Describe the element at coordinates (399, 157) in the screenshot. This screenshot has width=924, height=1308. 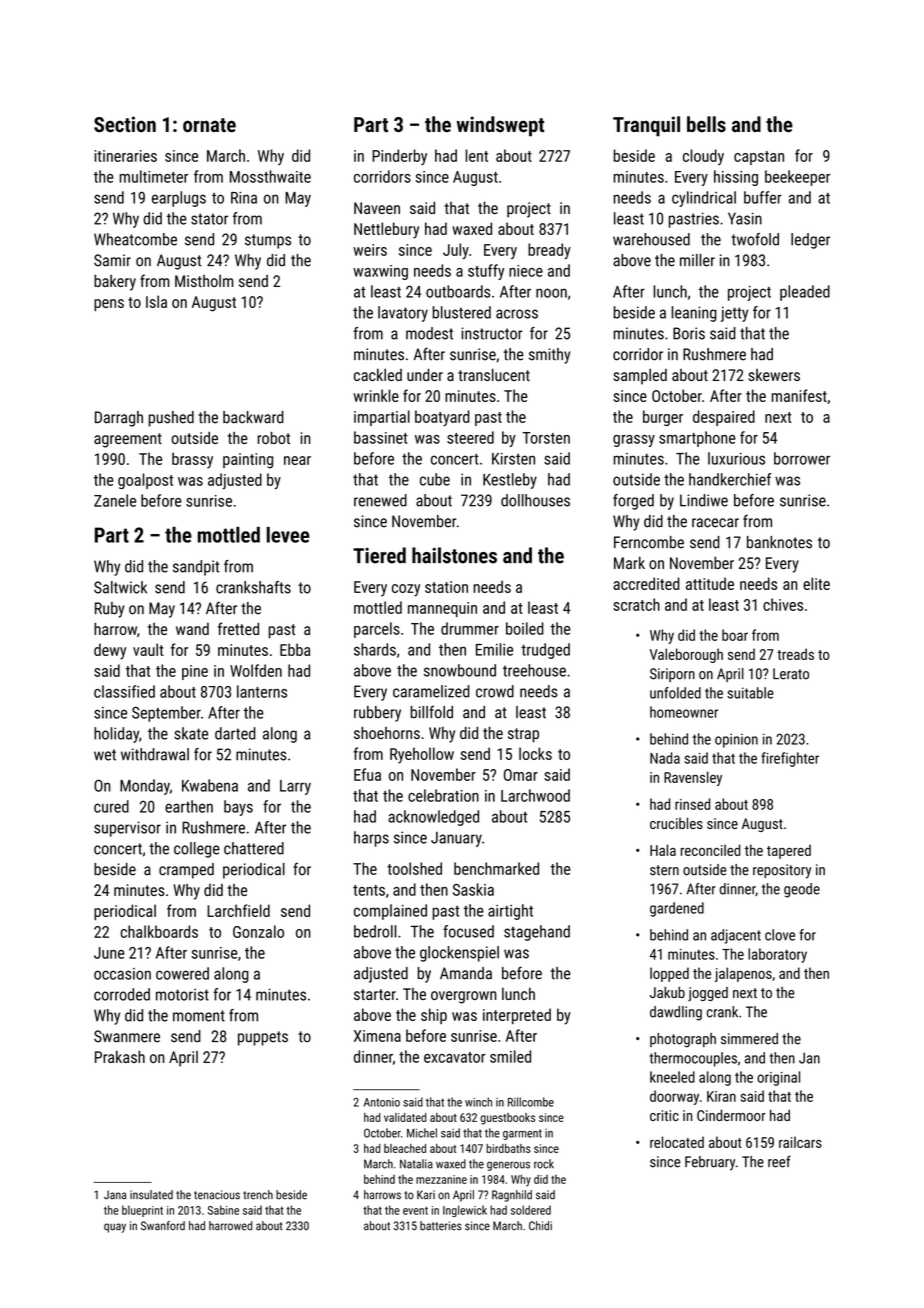
I see `Pinderby` at that location.
